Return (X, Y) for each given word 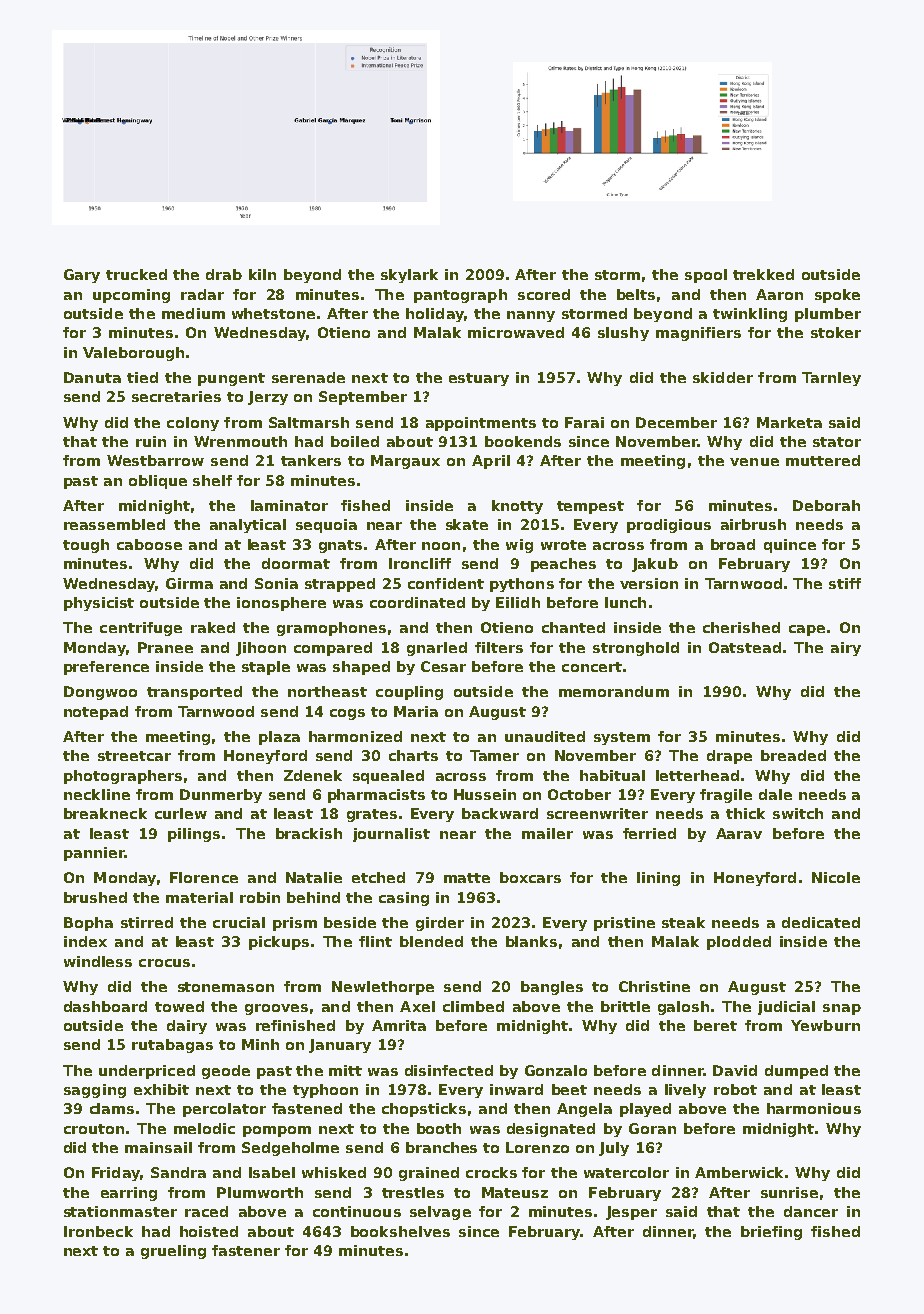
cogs (347, 714)
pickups (279, 943)
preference (106, 668)
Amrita (399, 1025)
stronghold (636, 649)
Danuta (92, 377)
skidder (723, 377)
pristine (624, 924)
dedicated (821, 922)
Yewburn (825, 1025)
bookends (523, 441)
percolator (224, 1110)
